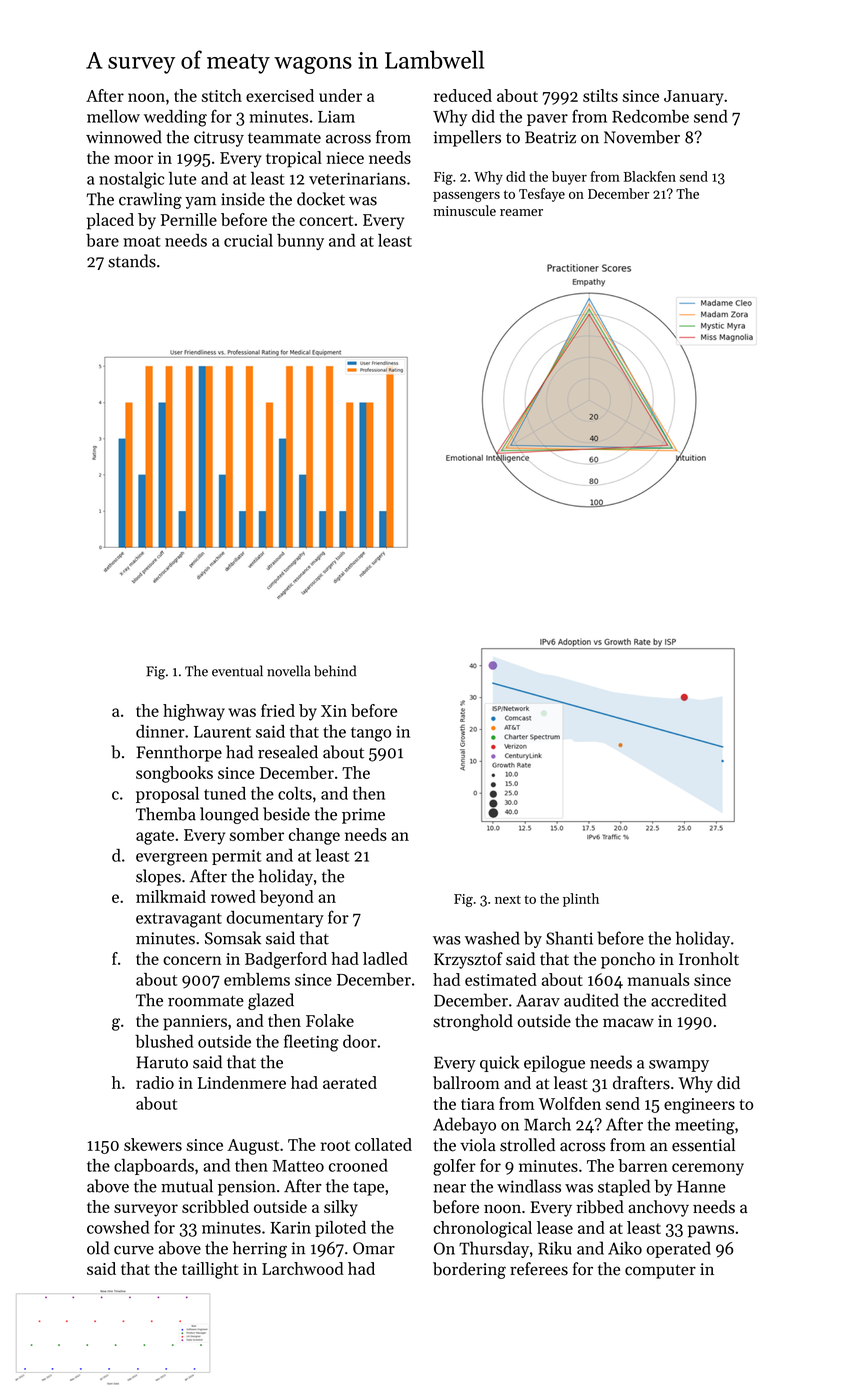 Image resolution: width=849 pixels, height=1400 pixels. I want to click on buyer, so click(569, 178).
